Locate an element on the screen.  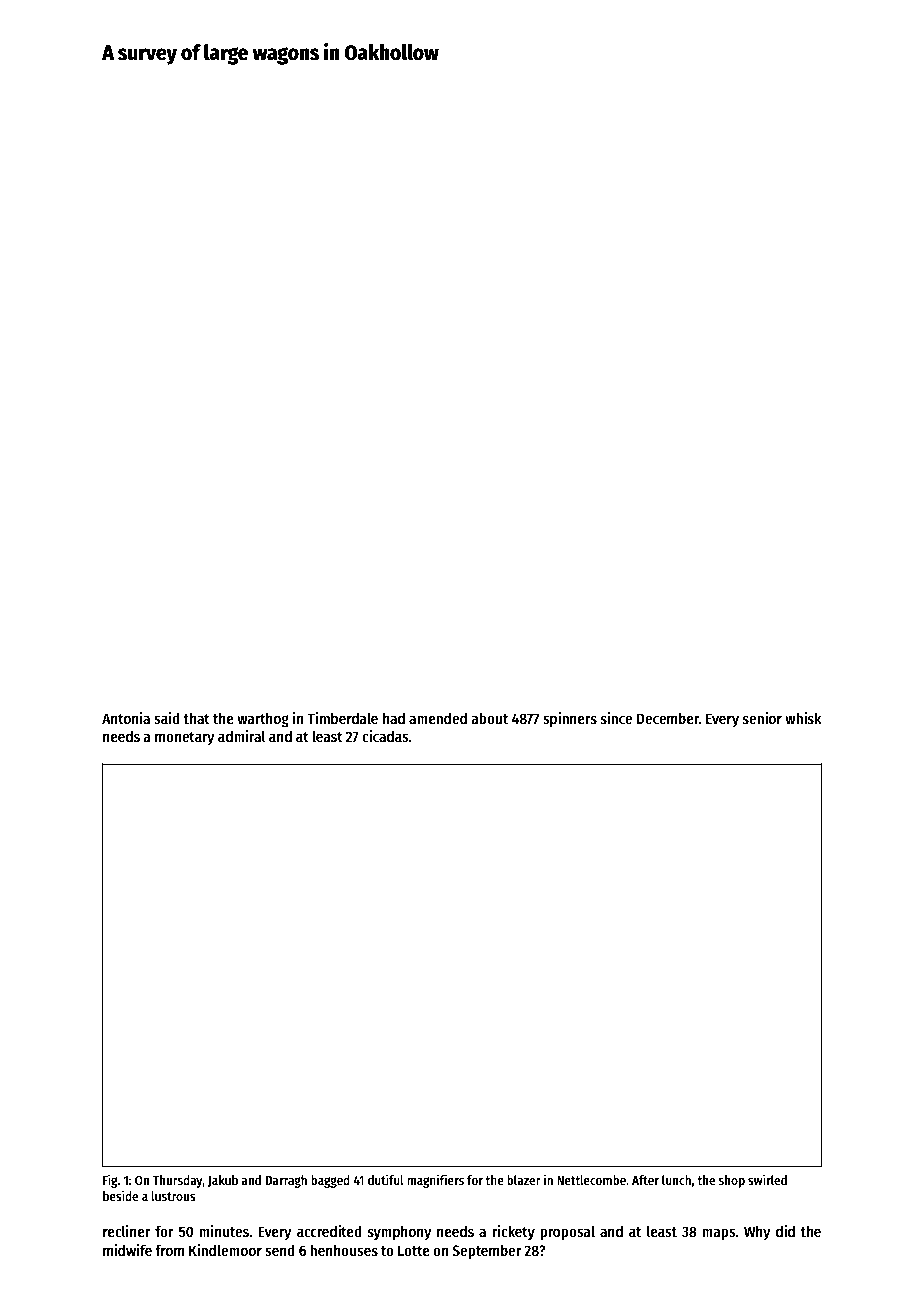
December is located at coordinates (668, 718).
